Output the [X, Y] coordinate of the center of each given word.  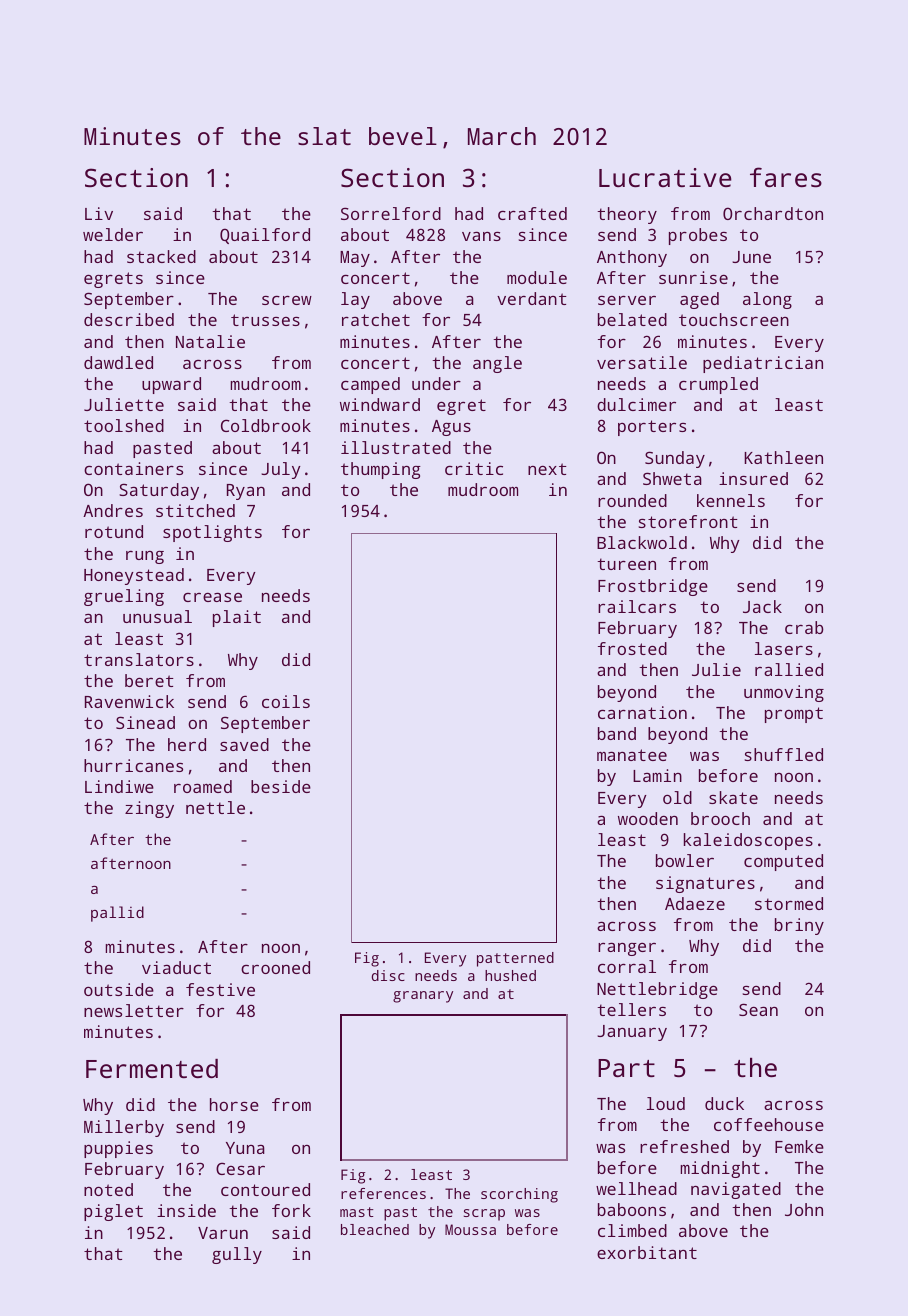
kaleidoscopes [748, 841]
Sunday [675, 459]
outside [119, 989]
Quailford [265, 236]
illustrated [396, 447]
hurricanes [133, 765]
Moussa [470, 1229]
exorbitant [647, 1252]
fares [786, 177]
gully [237, 1255]
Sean [758, 1009]
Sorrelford [391, 213]
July [281, 470]
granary [423, 997]
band [617, 733]
